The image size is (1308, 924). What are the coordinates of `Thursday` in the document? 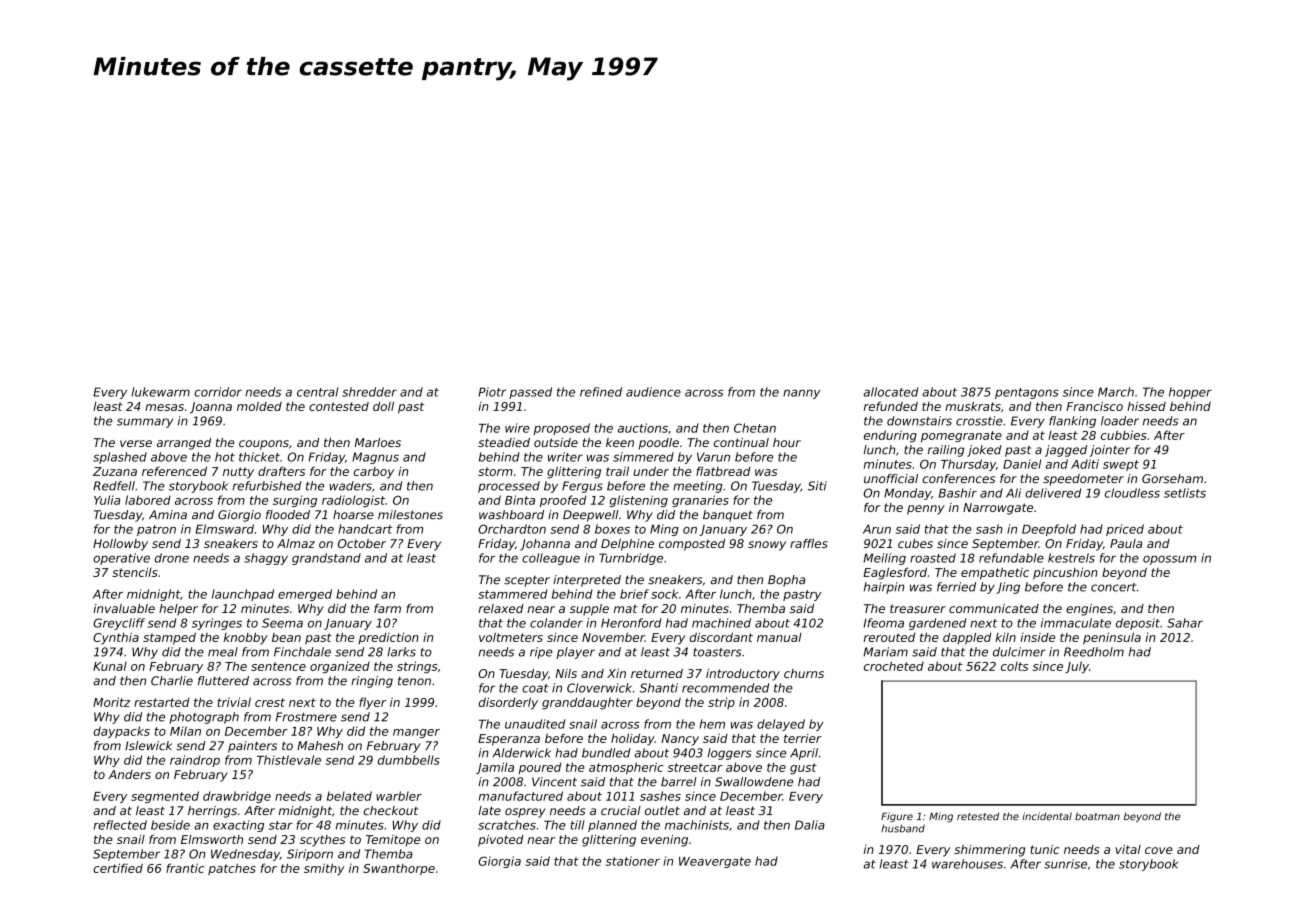 It's located at (968, 465).
